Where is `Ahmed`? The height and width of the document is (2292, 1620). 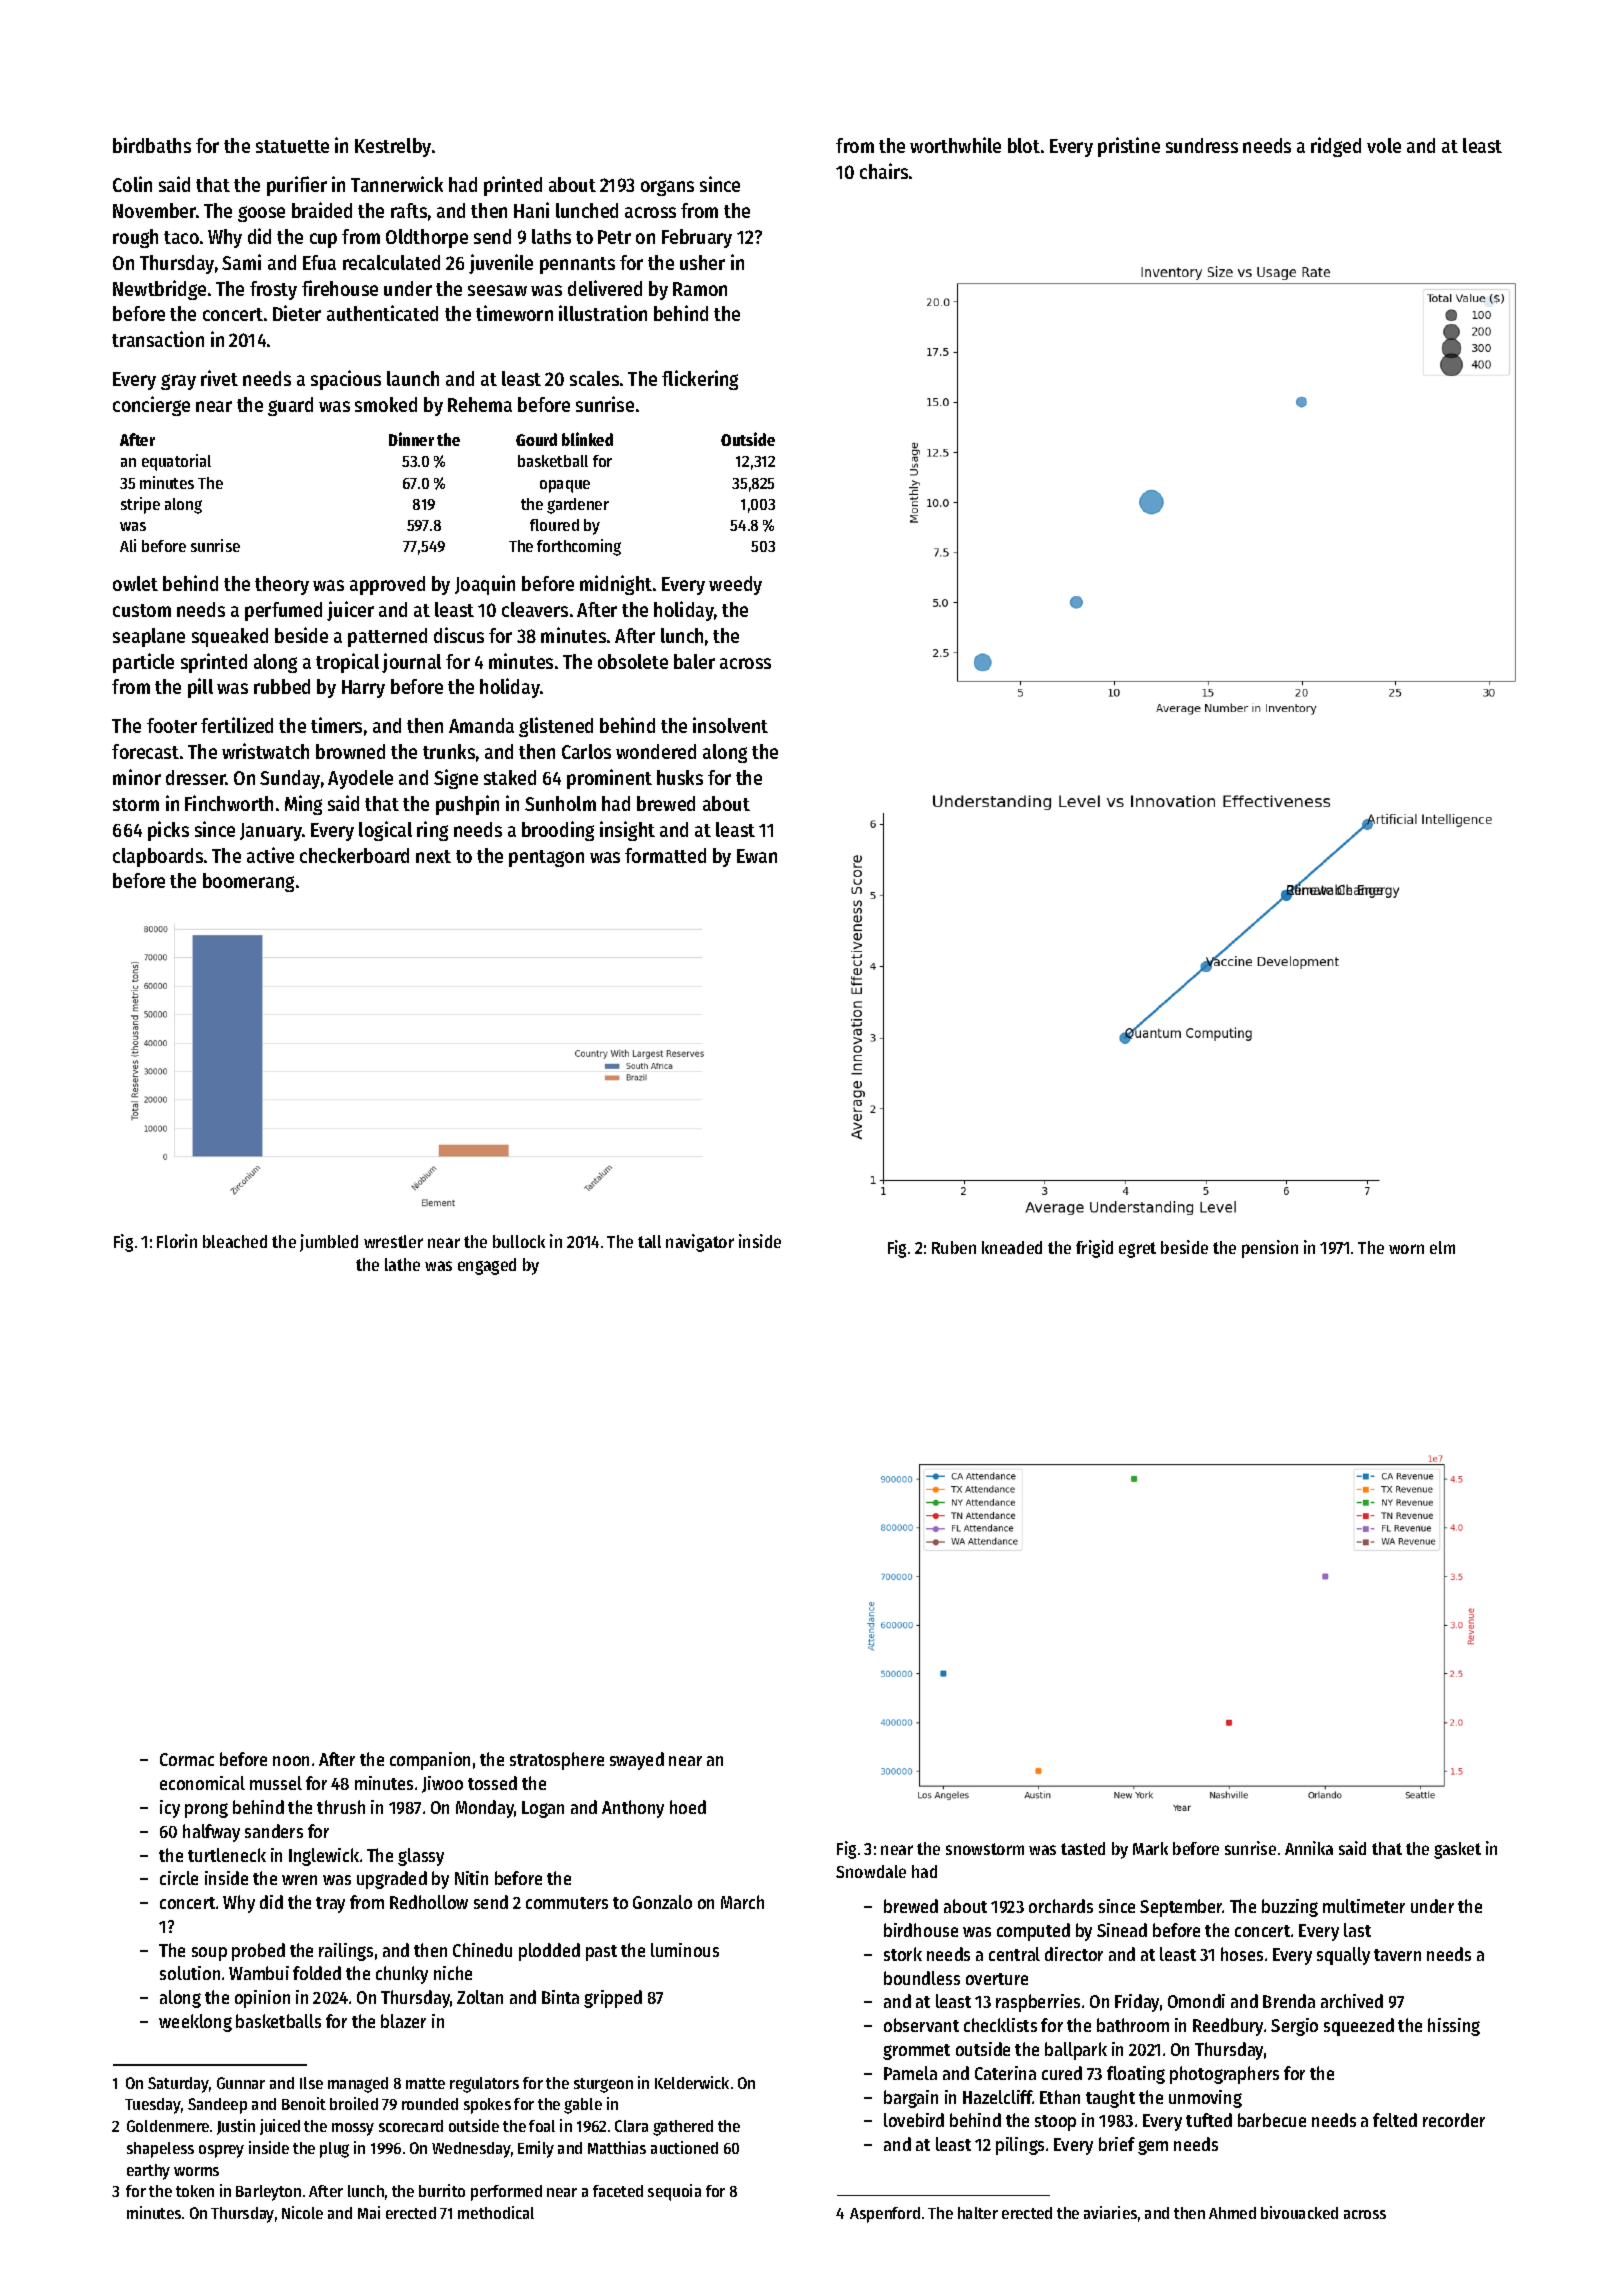 Ahmed is located at coordinates (1232, 2213).
